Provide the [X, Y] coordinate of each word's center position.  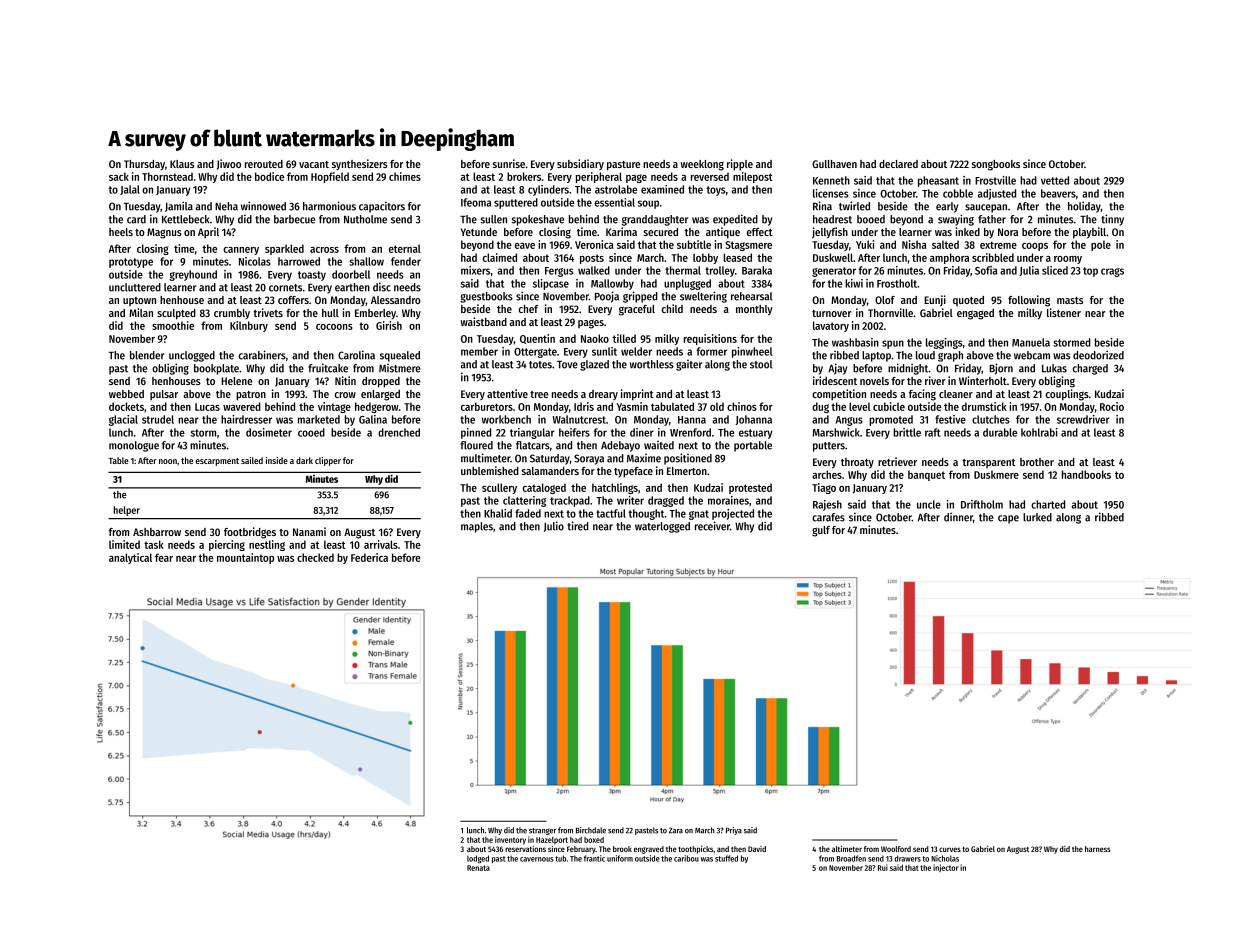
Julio [554, 526]
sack [119, 176]
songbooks [996, 165]
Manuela [1031, 342]
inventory [510, 840]
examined [662, 189]
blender [147, 355]
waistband [483, 321]
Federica [369, 557]
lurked [1037, 517]
